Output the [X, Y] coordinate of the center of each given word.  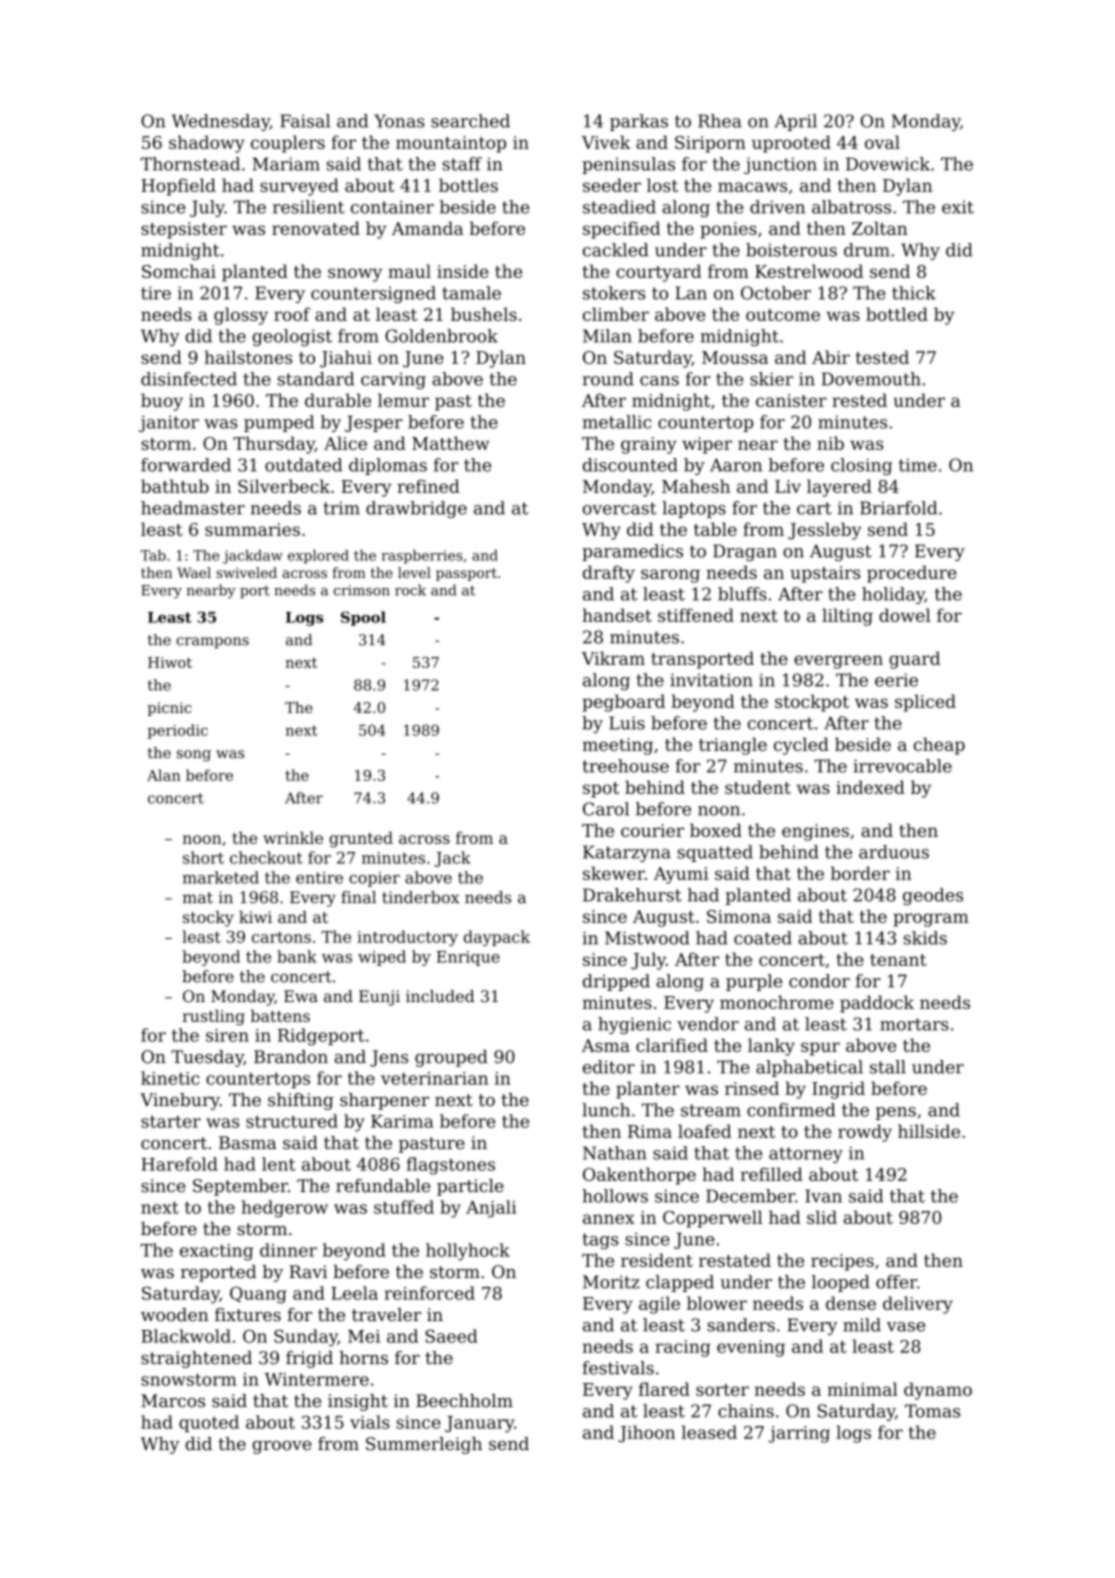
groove [281, 1447]
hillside [929, 1131]
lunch [606, 1110]
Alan [164, 775]
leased [709, 1432]
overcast [620, 508]
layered [839, 488]
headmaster [193, 508]
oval [882, 142]
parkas [639, 122]
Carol [606, 809]
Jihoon [646, 1434]
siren [227, 1035]
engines [815, 832]
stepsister [184, 230]
